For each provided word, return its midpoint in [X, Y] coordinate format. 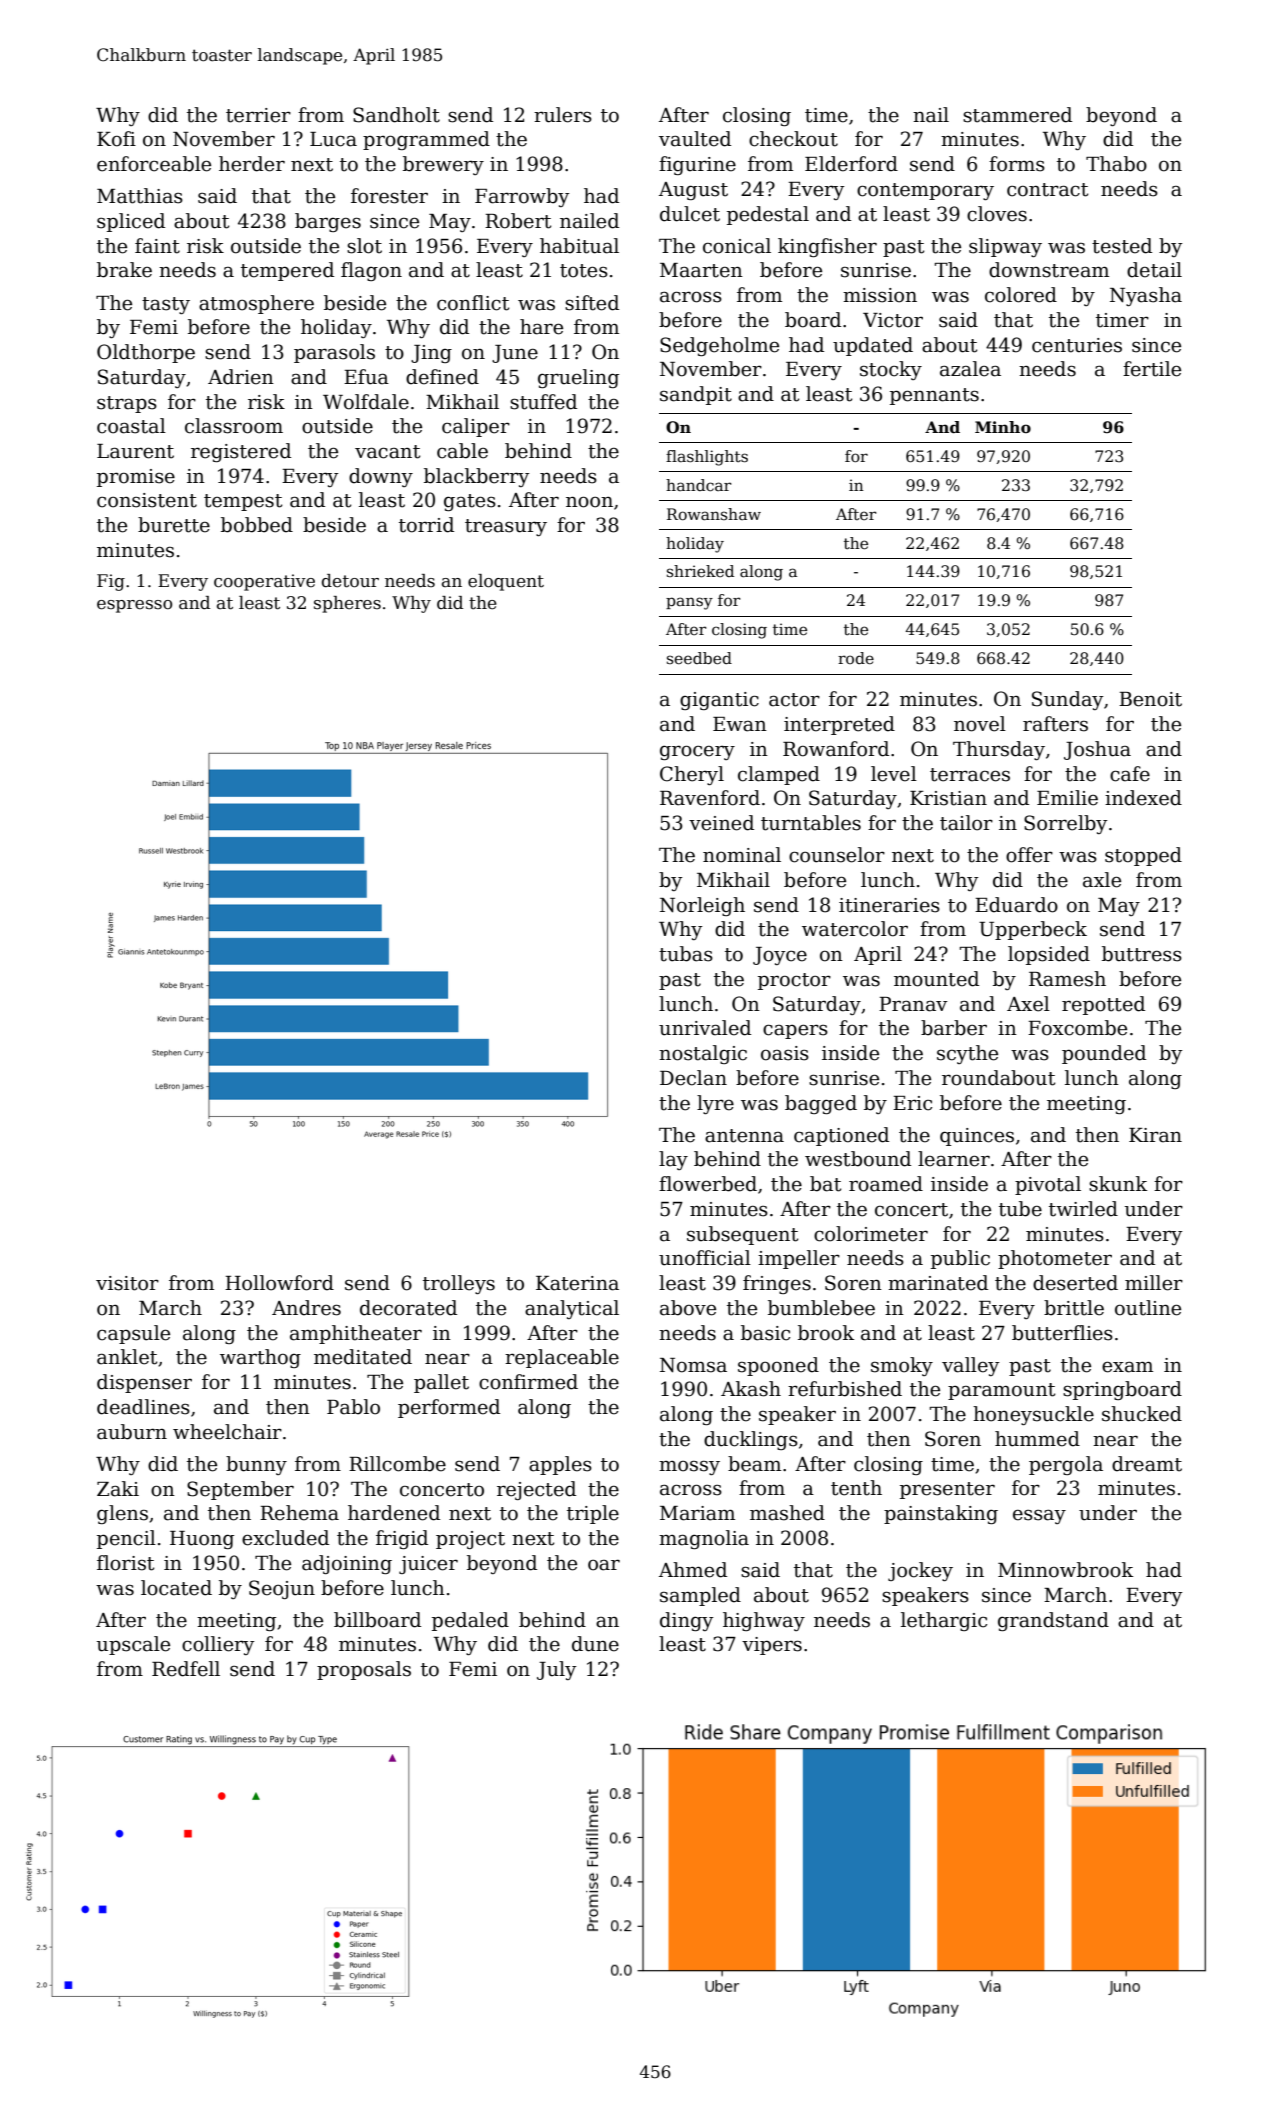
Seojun [282, 1589]
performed [449, 1408]
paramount [1001, 1391]
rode [856, 658]
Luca [333, 139]
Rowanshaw [714, 514]
